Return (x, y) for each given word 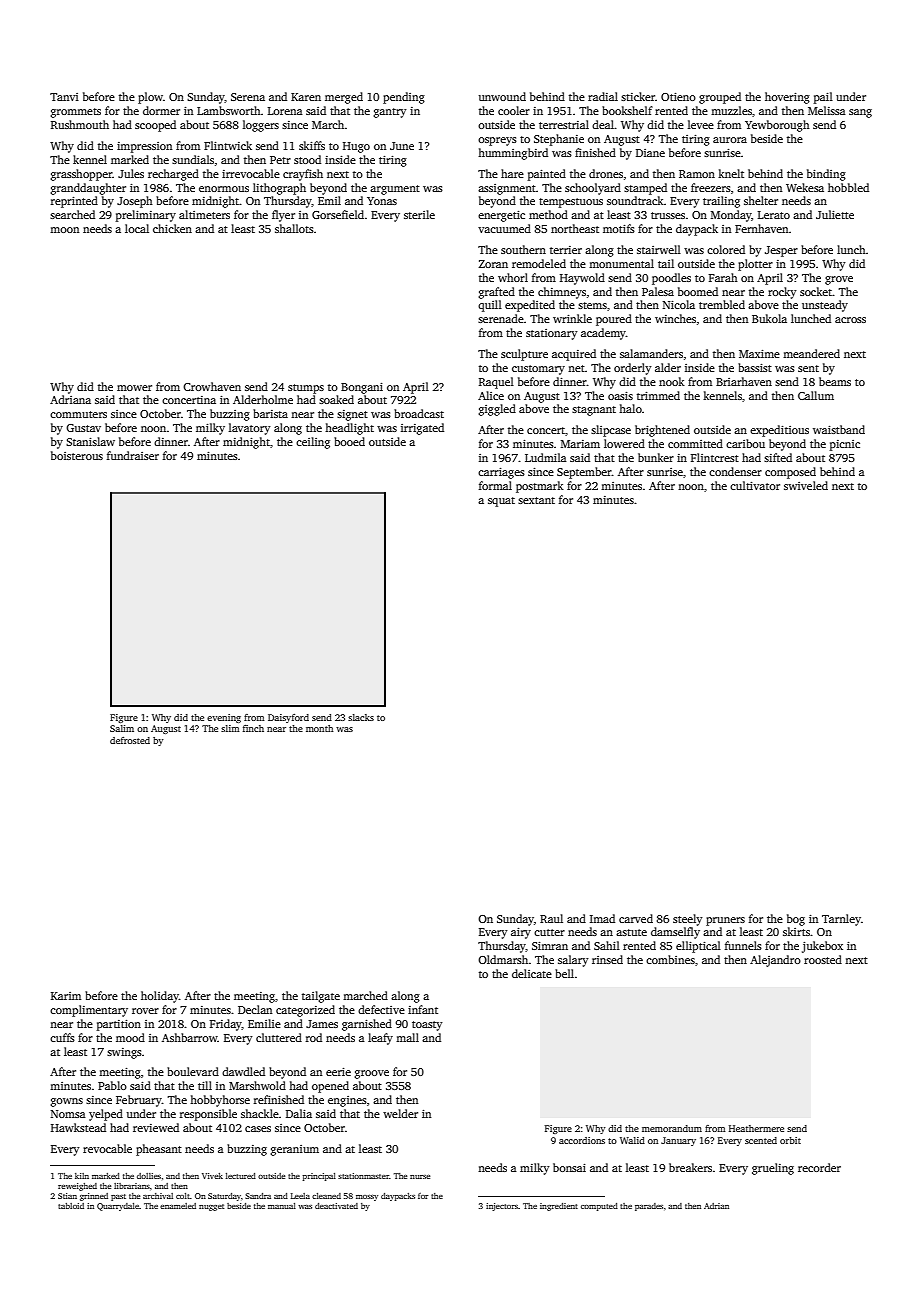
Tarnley (841, 920)
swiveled (806, 485)
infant (423, 1009)
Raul (551, 918)
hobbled (848, 187)
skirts (796, 931)
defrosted (130, 740)
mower (134, 388)
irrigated (422, 429)
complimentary (89, 1011)
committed (695, 443)
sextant (536, 500)
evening (224, 718)
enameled (178, 1206)
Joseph (135, 202)
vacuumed (504, 228)
